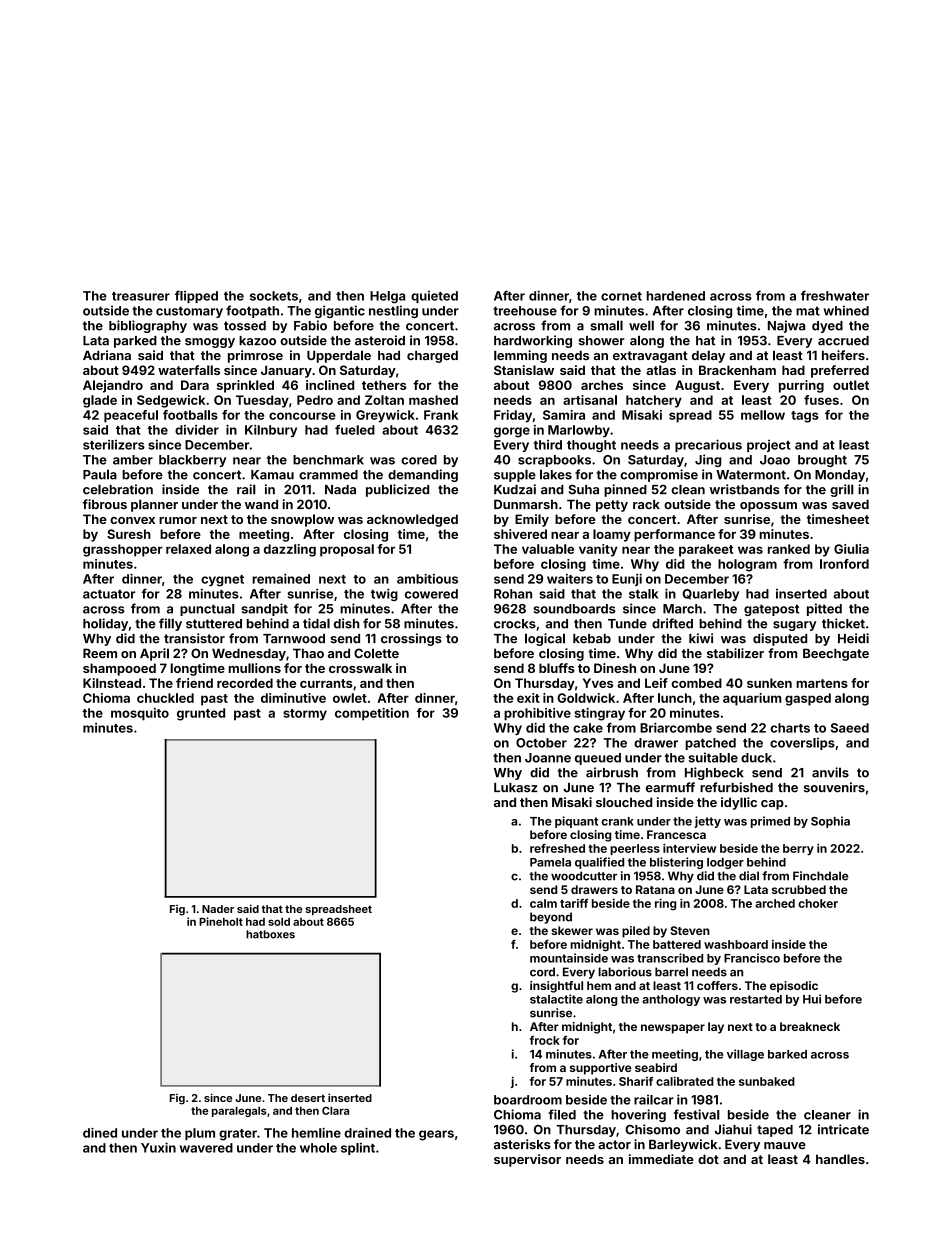 The image size is (952, 1233). Describe the element at coordinates (133, 460) in the screenshot. I see `amber` at that location.
